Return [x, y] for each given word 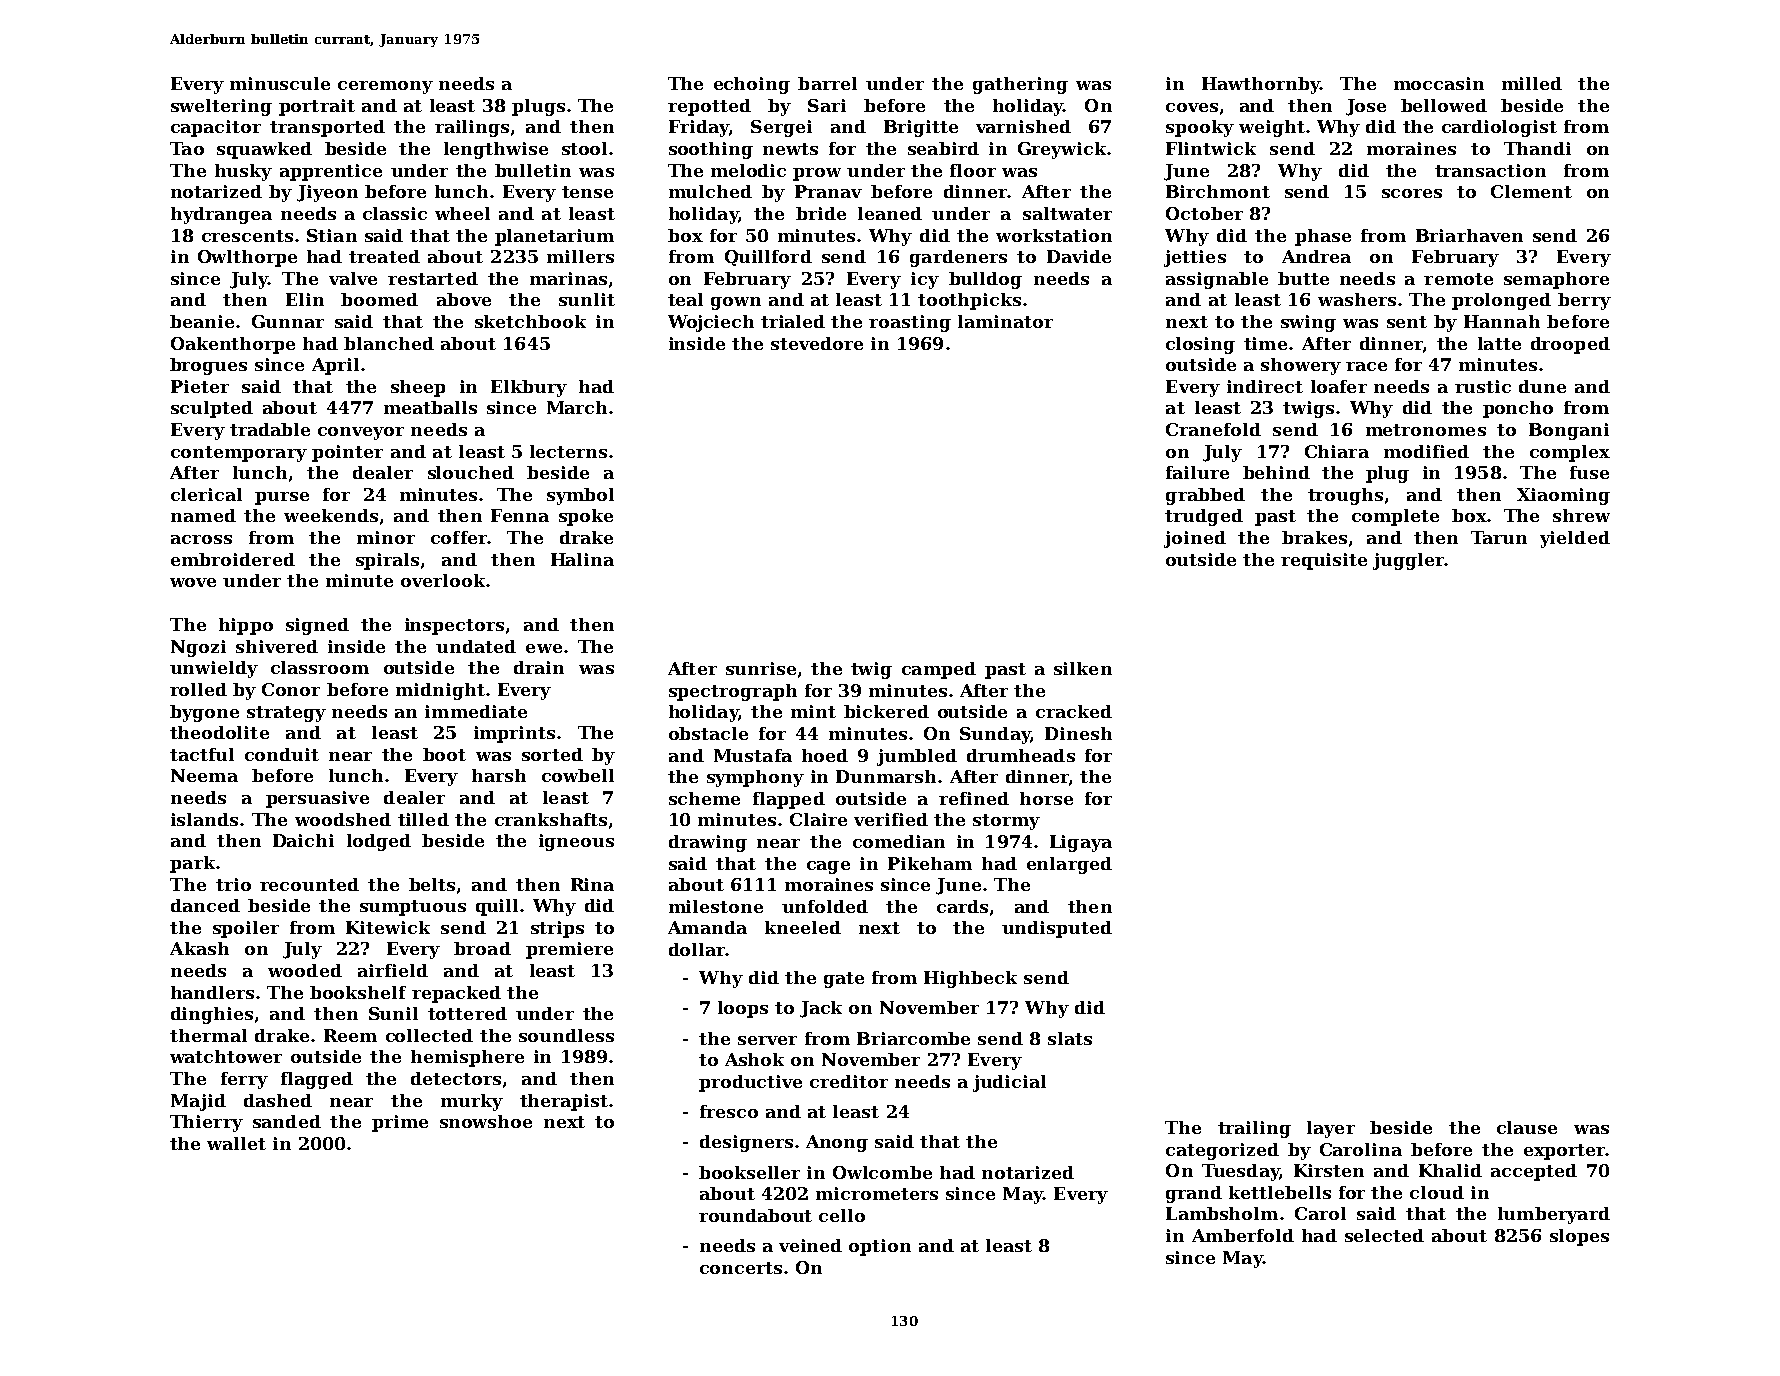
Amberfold [1243, 1235]
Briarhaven [1469, 235]
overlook [443, 580]
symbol [580, 496]
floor [973, 170]
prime [400, 1123]
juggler [1409, 561]
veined [810, 1245]
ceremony [385, 87]
